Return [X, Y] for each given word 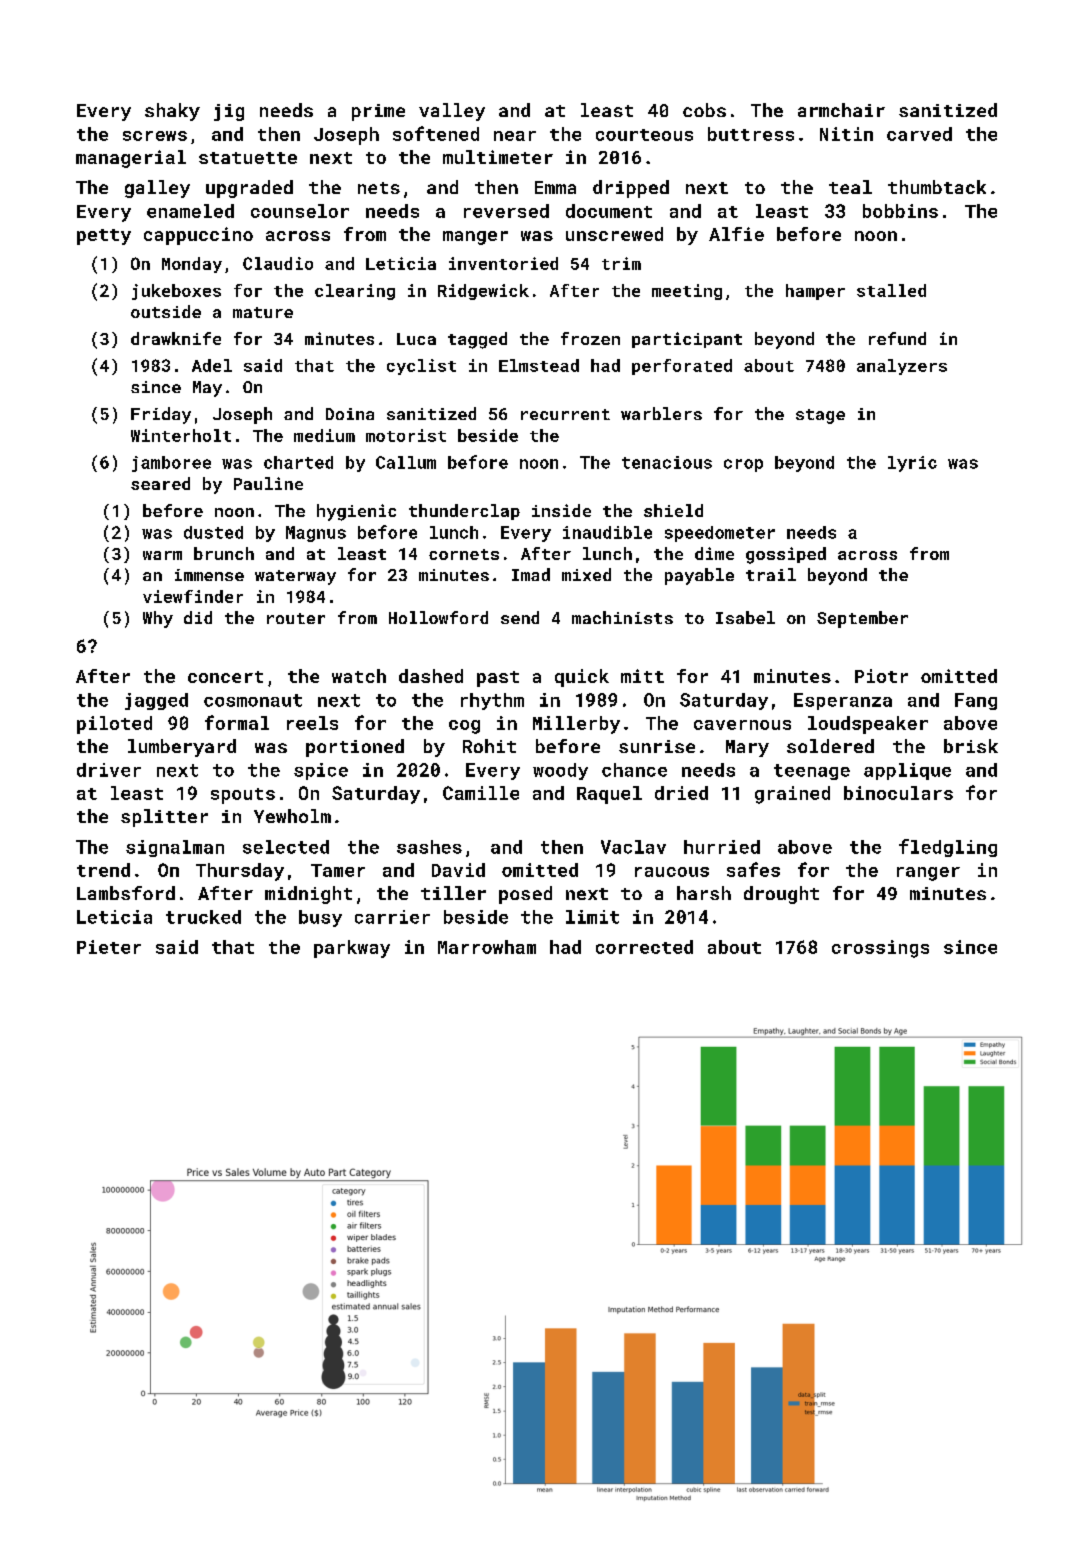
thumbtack [937, 187]
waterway [295, 577]
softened [436, 133]
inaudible [607, 532]
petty [104, 237]
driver [109, 770]
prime [378, 112]
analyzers [902, 367]
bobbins [900, 211]
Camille [481, 793]
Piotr [881, 676]
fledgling [948, 848]
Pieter [109, 947]
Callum [406, 462]
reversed [506, 211]
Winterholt [181, 435]
